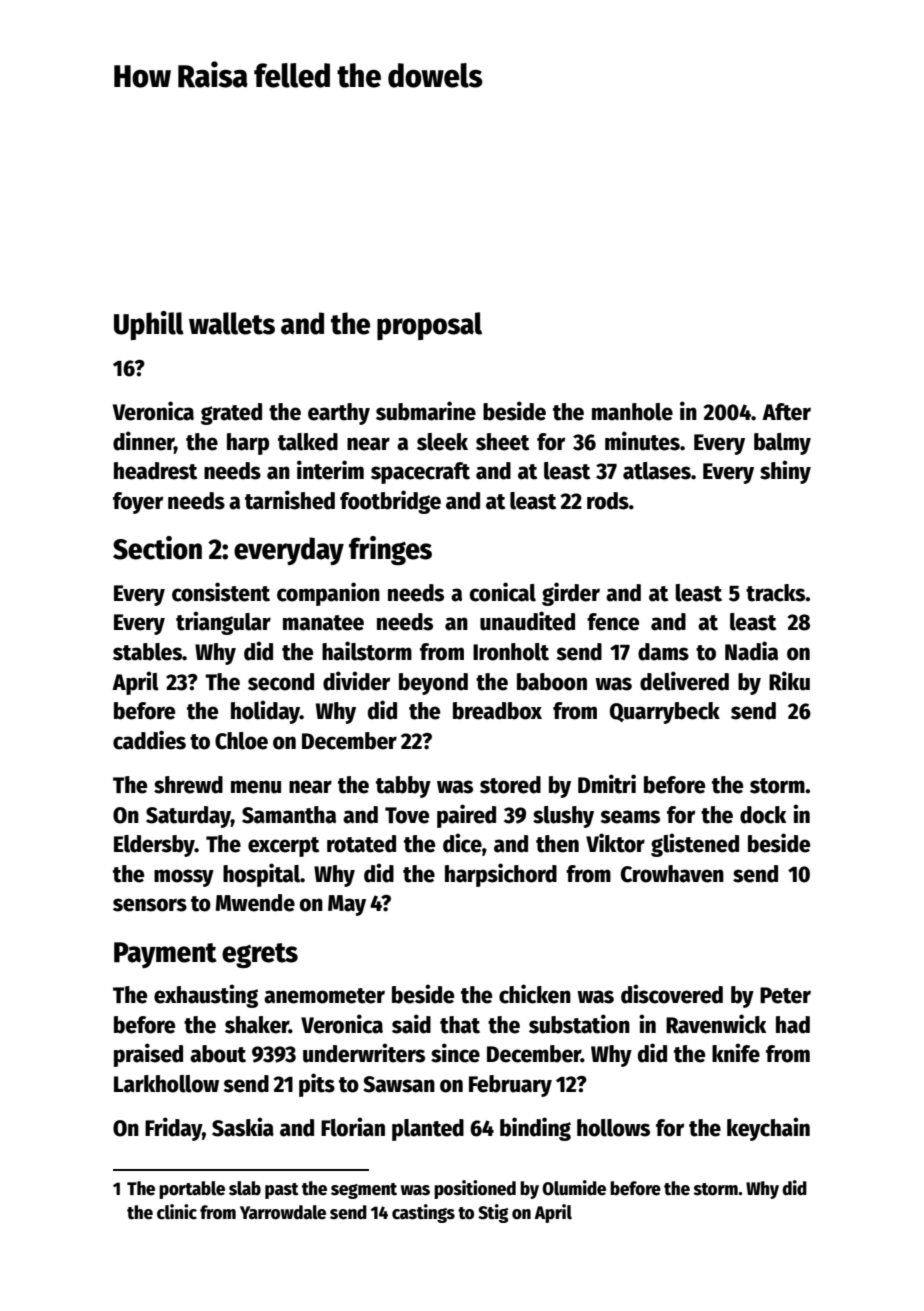  What do you see at coordinates (527, 621) in the document?
I see `unaudited` at bounding box center [527, 621].
